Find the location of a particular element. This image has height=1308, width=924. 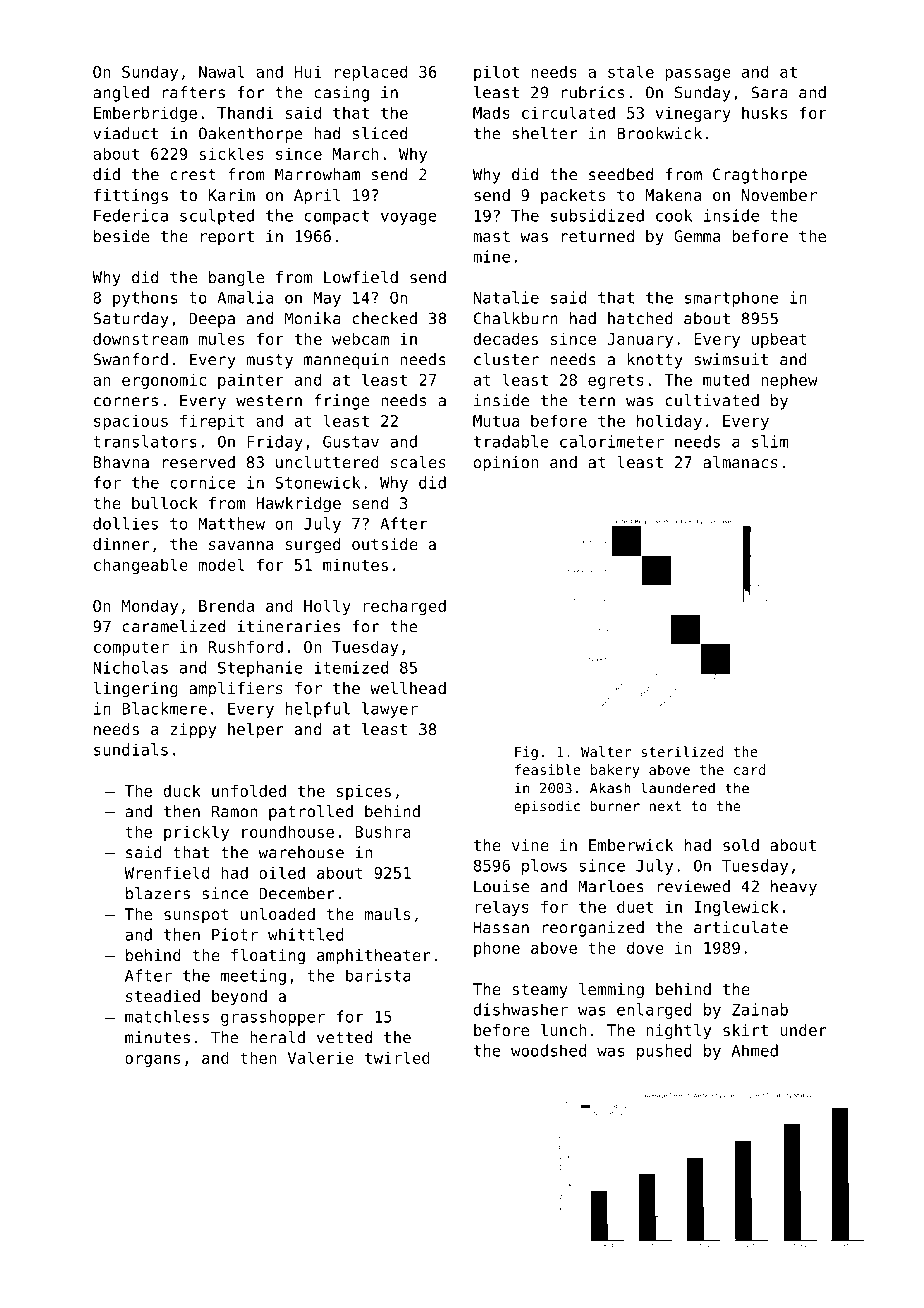

steadied is located at coordinates (163, 996).
